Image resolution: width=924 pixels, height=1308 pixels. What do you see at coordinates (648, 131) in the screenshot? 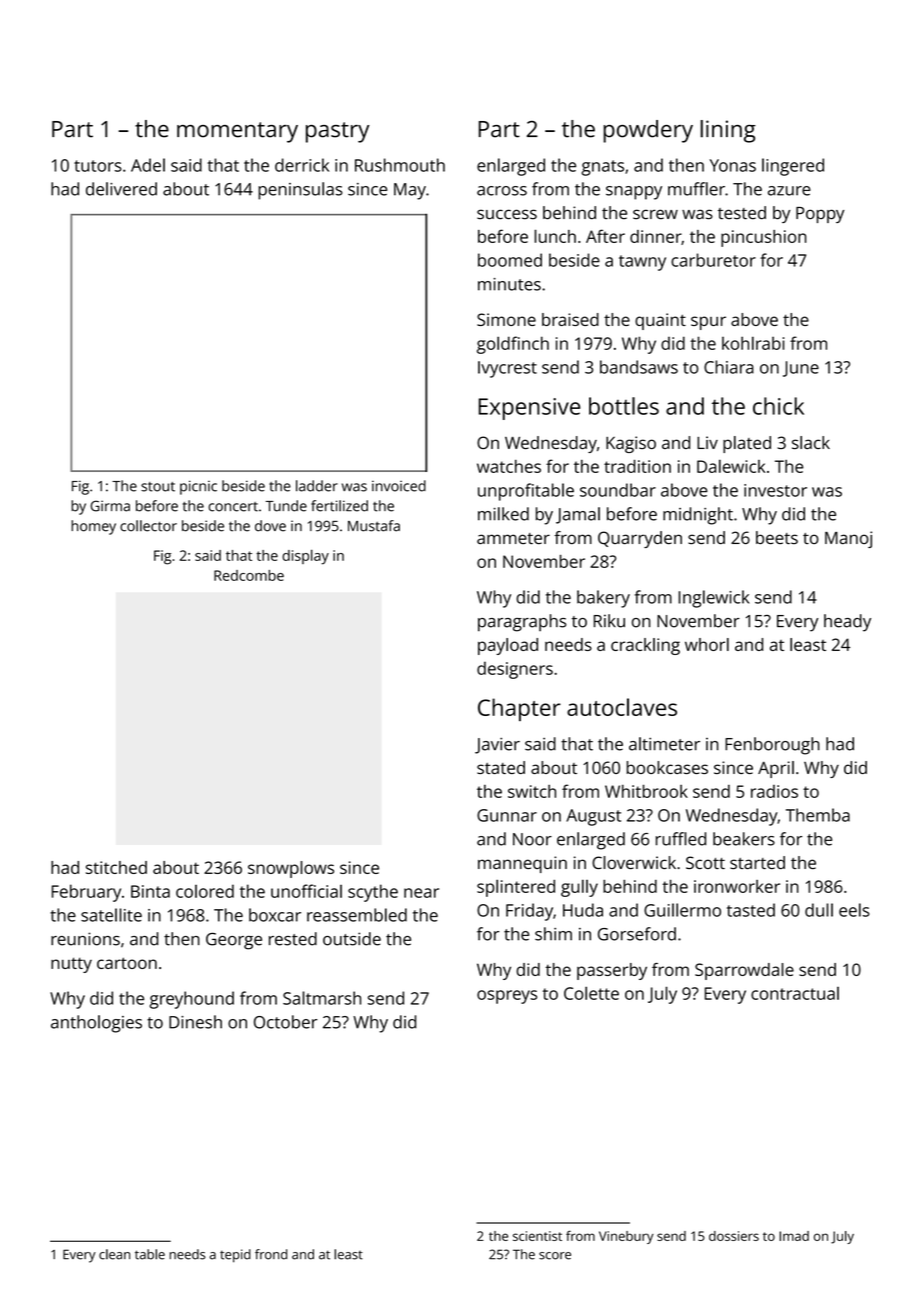
I see `powdery` at bounding box center [648, 131].
